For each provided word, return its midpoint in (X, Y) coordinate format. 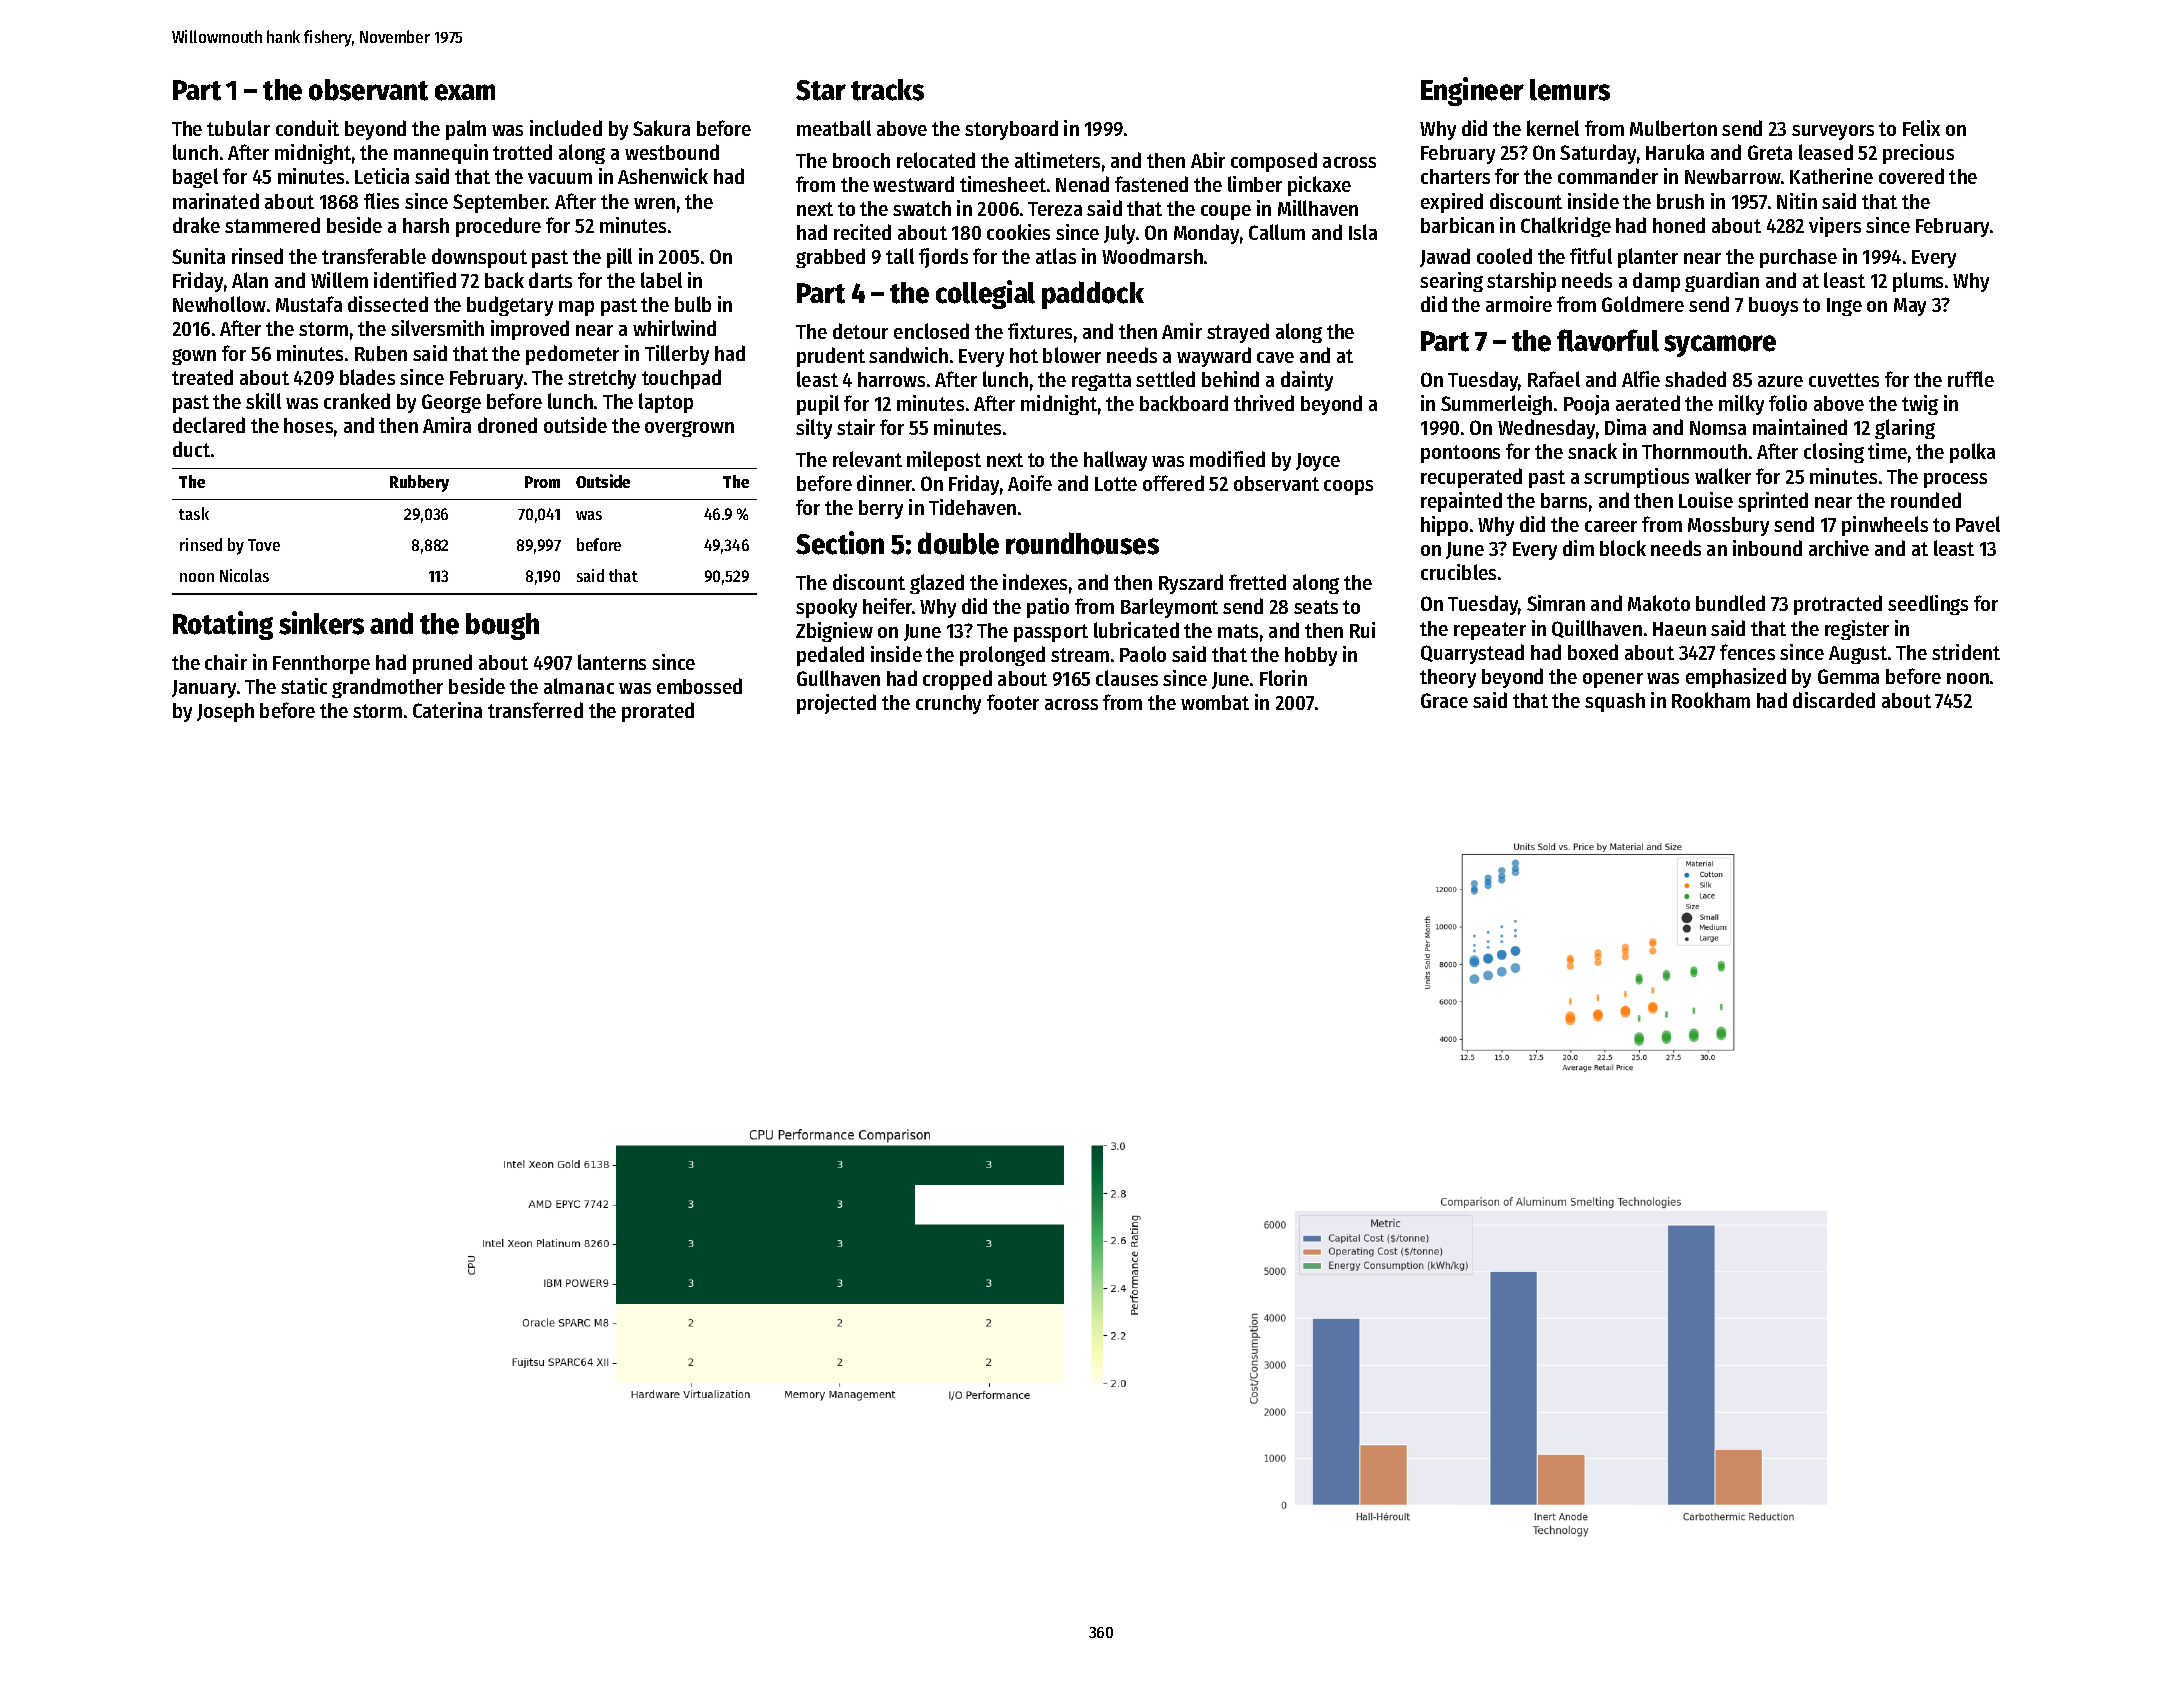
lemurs (1570, 90)
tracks (887, 90)
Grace (1444, 700)
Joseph (225, 712)
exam (465, 92)
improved (530, 330)
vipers (1835, 227)
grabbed (830, 258)
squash (1615, 702)
